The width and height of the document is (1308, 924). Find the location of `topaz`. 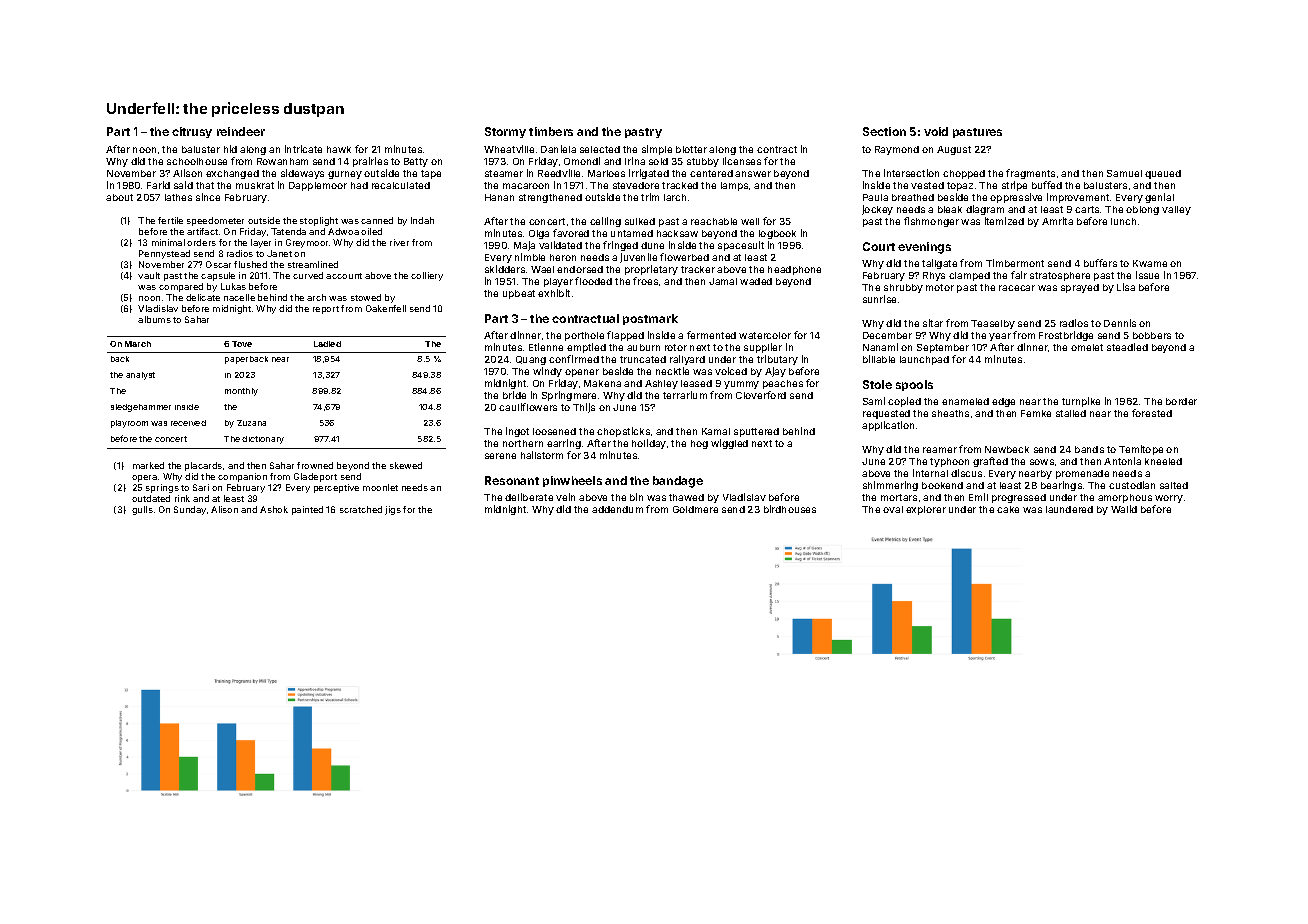

topaz is located at coordinates (960, 186).
